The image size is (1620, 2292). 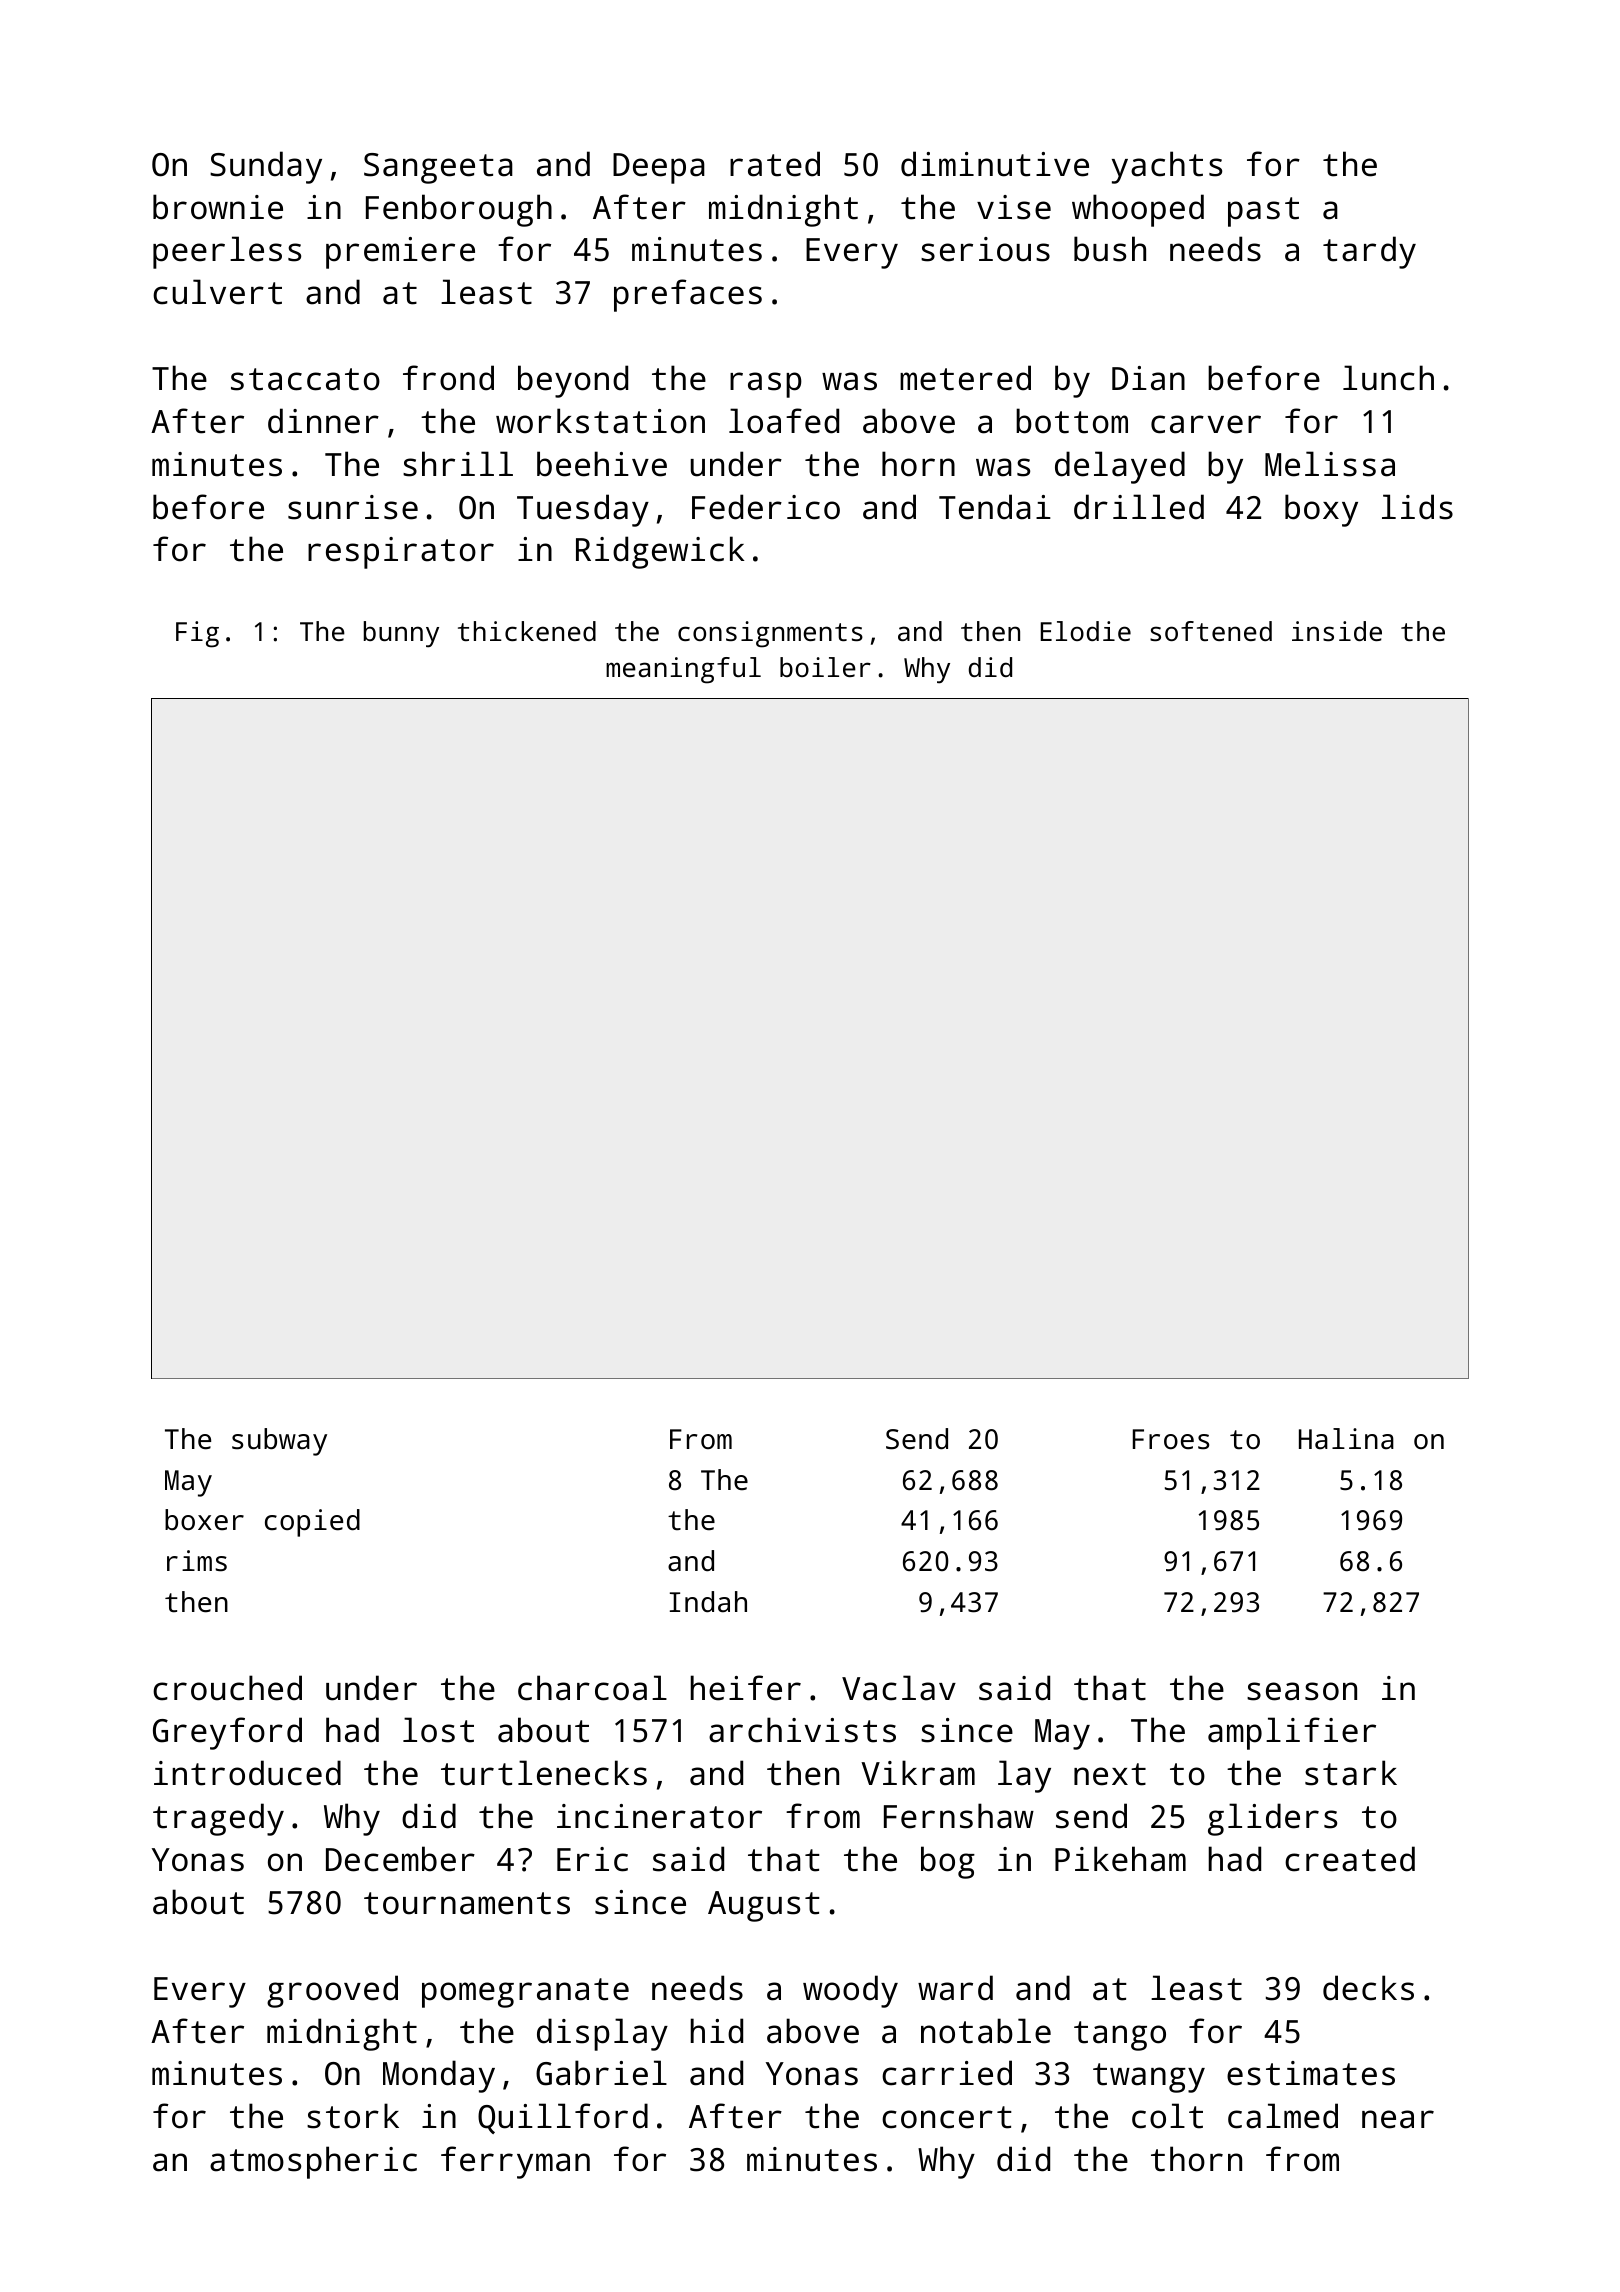 What do you see at coordinates (688, 295) in the screenshot?
I see `prefaces` at bounding box center [688, 295].
